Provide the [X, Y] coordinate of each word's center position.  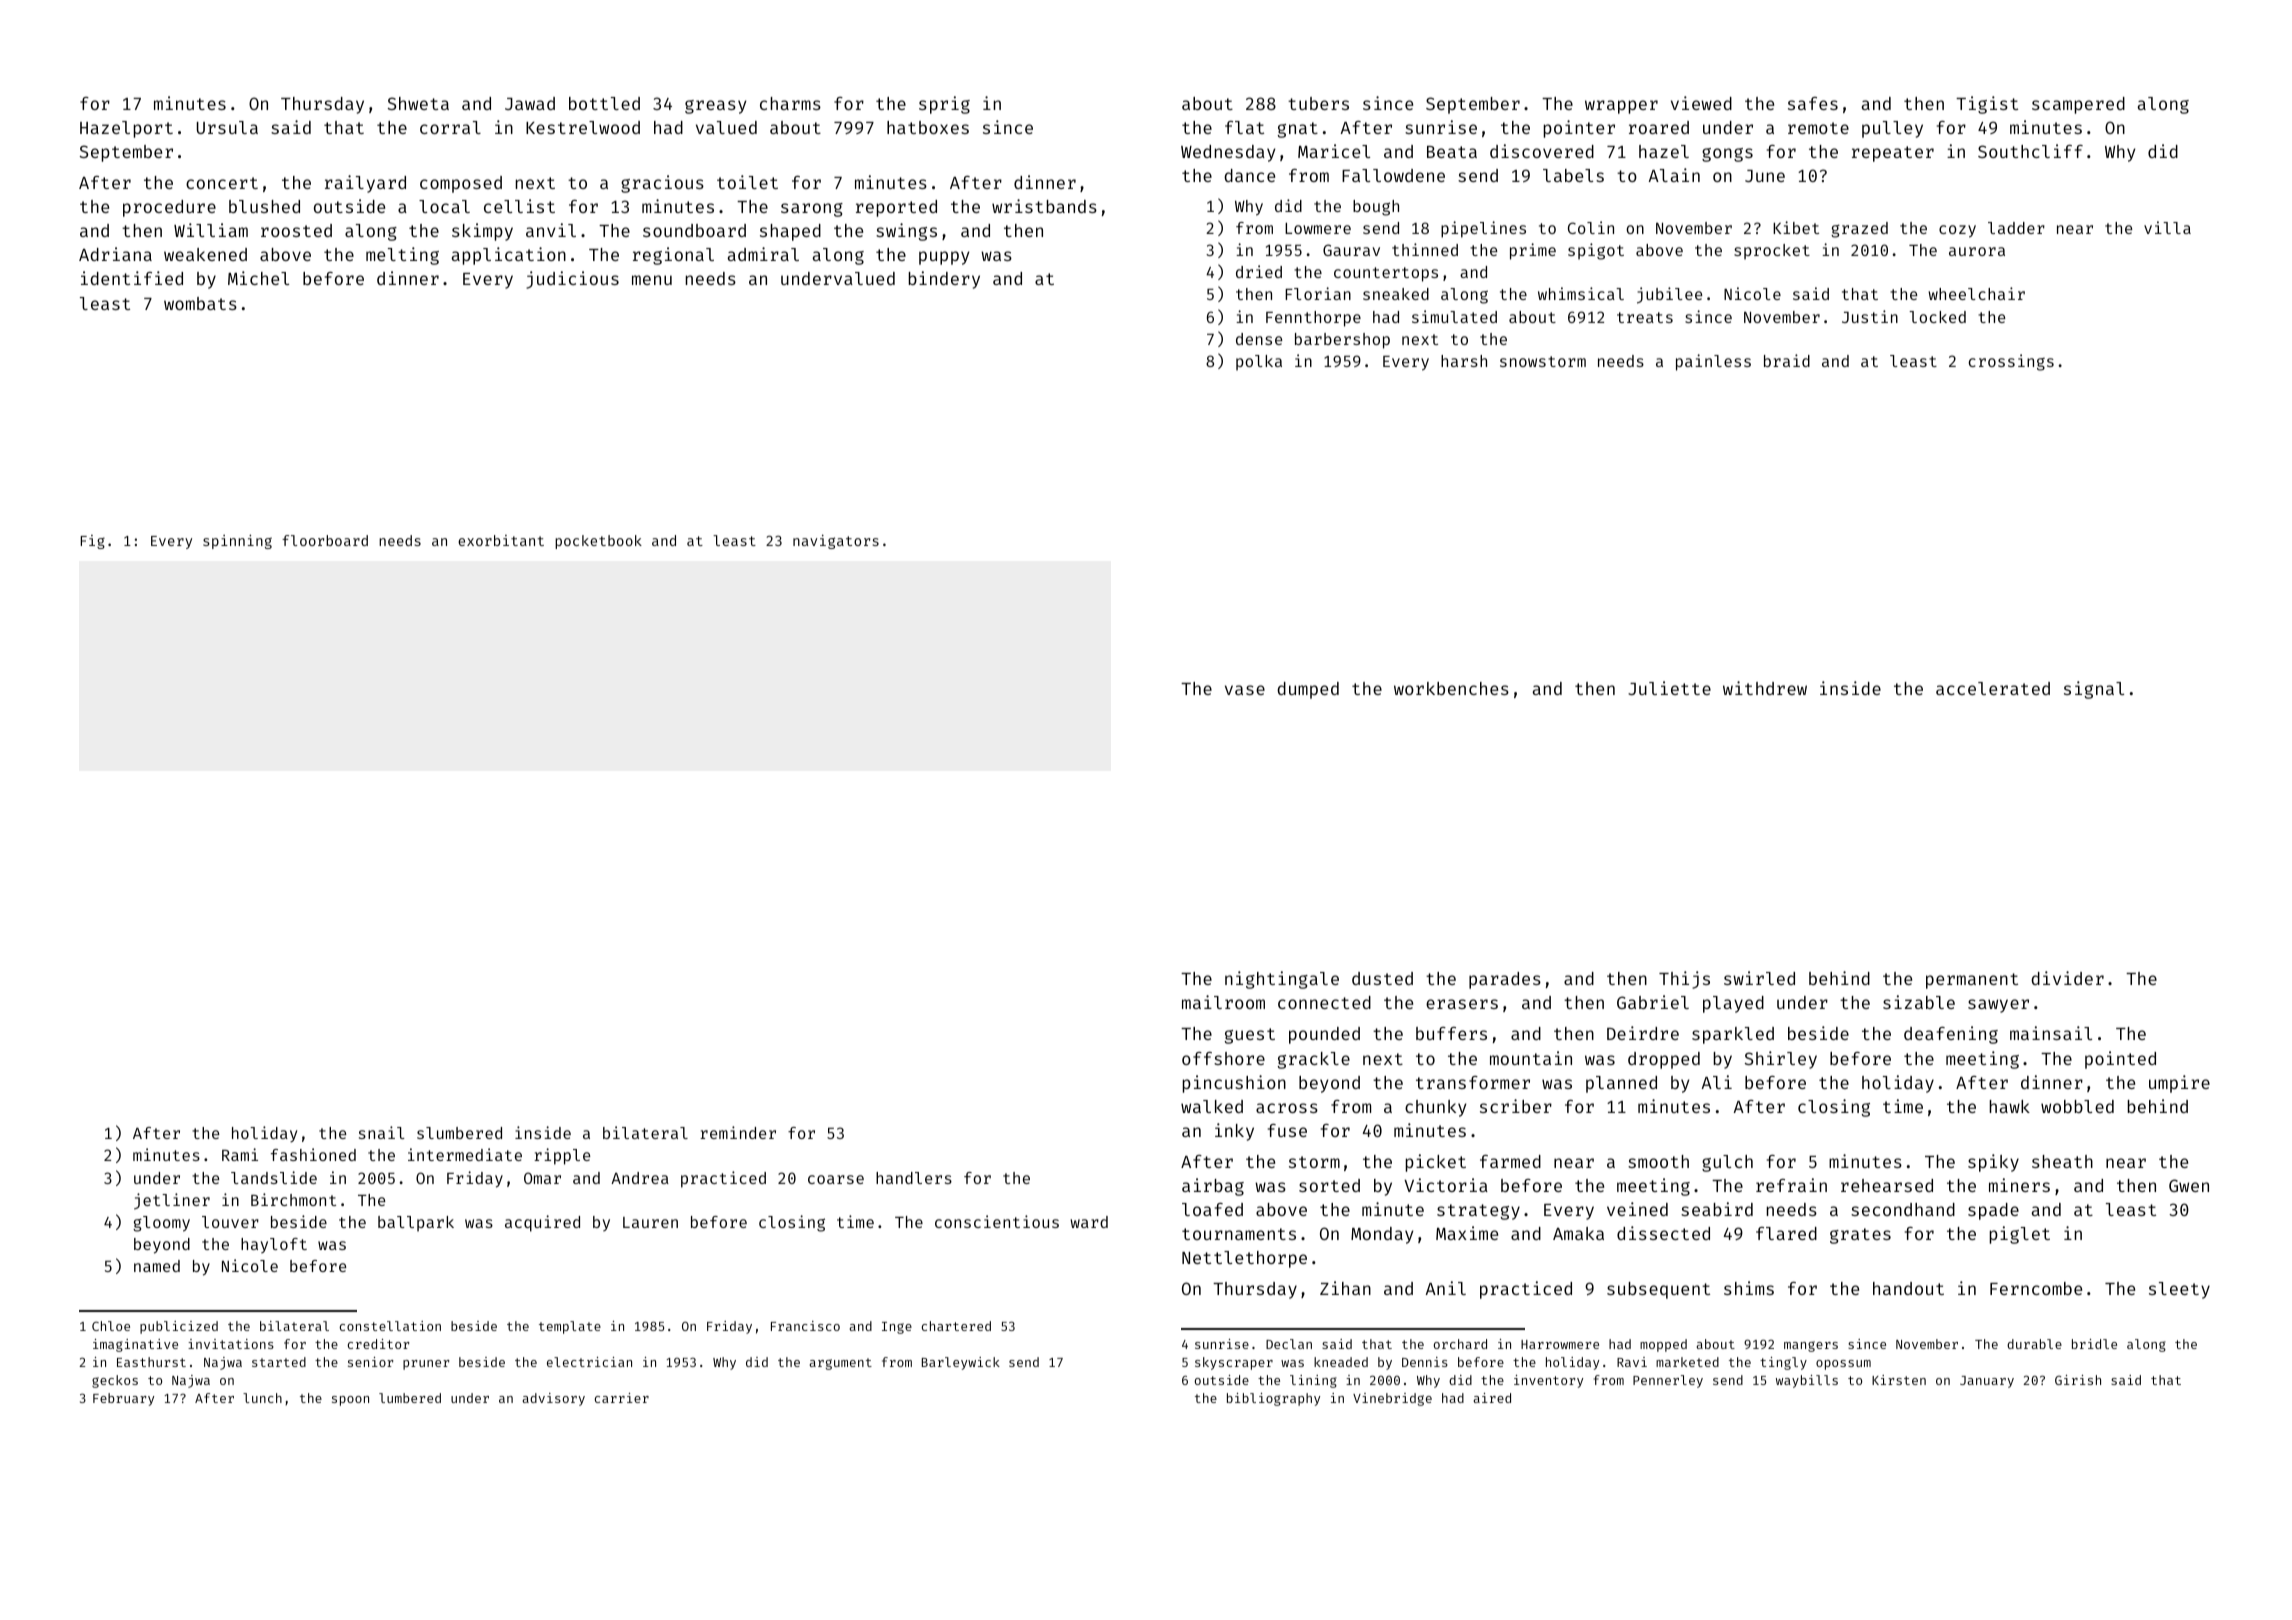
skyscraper [1234, 1363]
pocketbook [598, 542]
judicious [572, 280]
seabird [1717, 1209]
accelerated [1993, 688]
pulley [1892, 129]
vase [1245, 690]
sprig [944, 105]
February [123, 1399]
